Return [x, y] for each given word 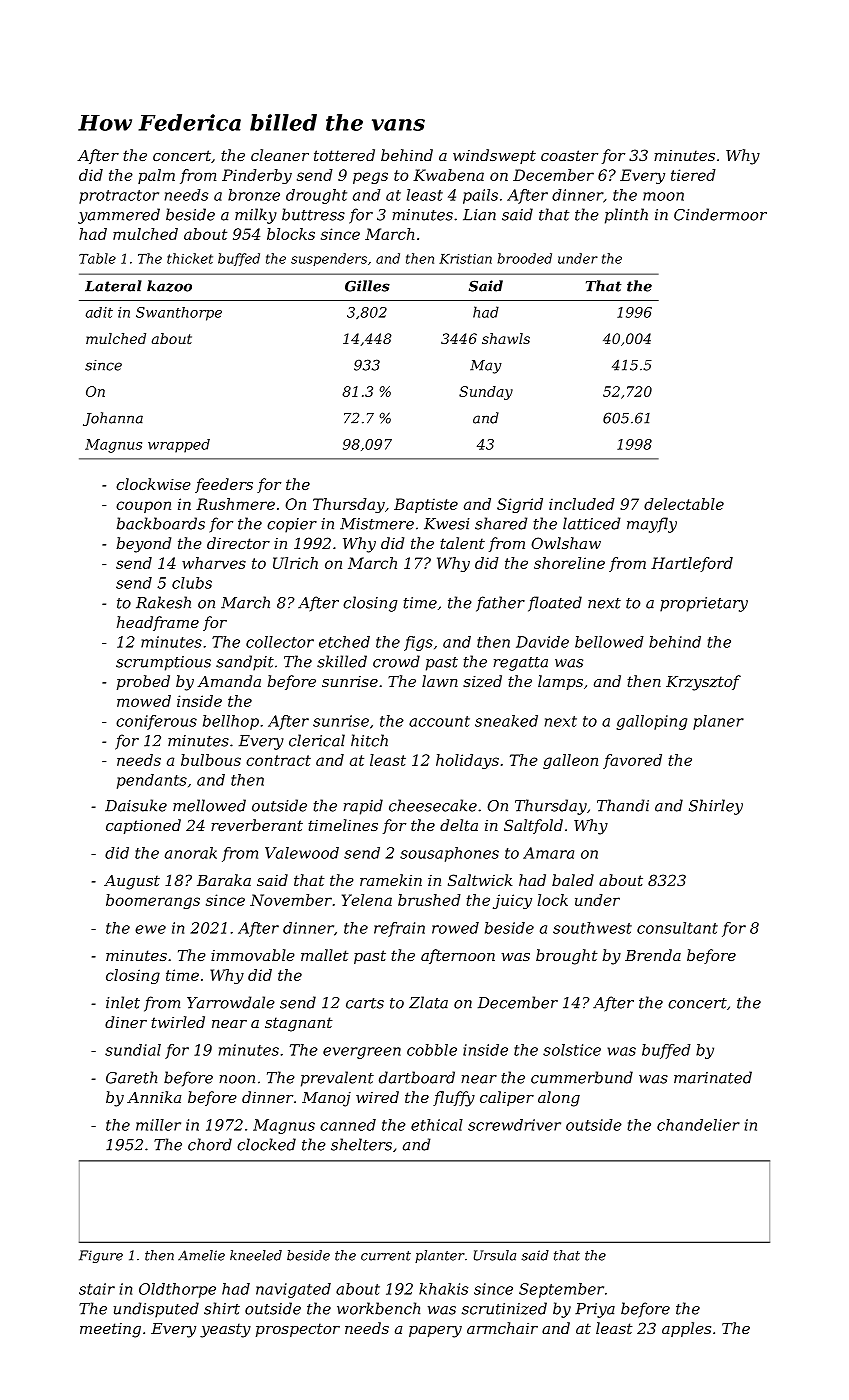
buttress [313, 214]
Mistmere [377, 524]
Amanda [229, 681]
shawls [506, 338]
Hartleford [692, 564]
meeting [110, 1330]
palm [156, 176]
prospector [298, 1330]
